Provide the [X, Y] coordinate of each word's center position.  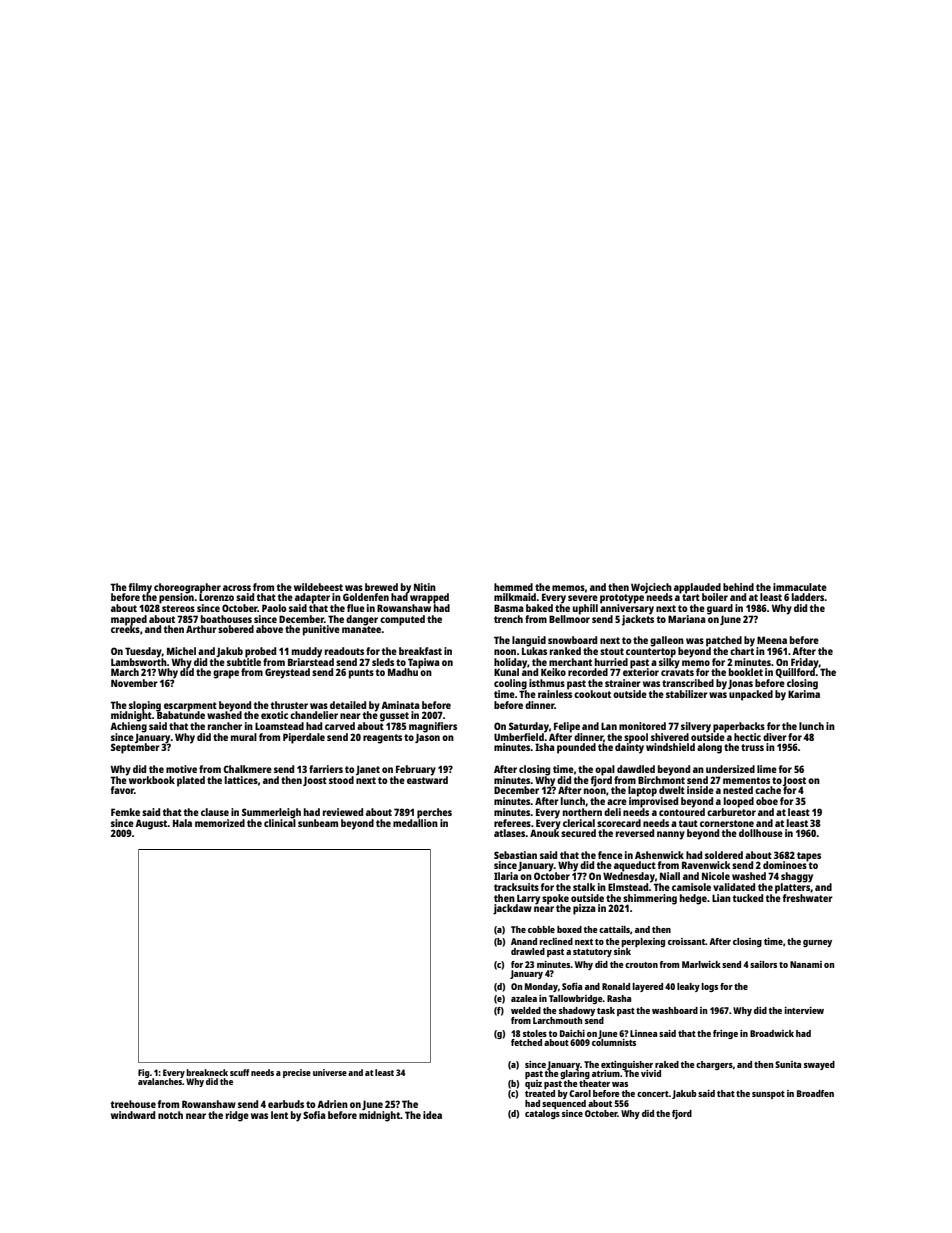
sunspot [768, 1095]
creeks [125, 629]
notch [170, 1115]
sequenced [564, 1104]
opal [605, 770]
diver [775, 737]
